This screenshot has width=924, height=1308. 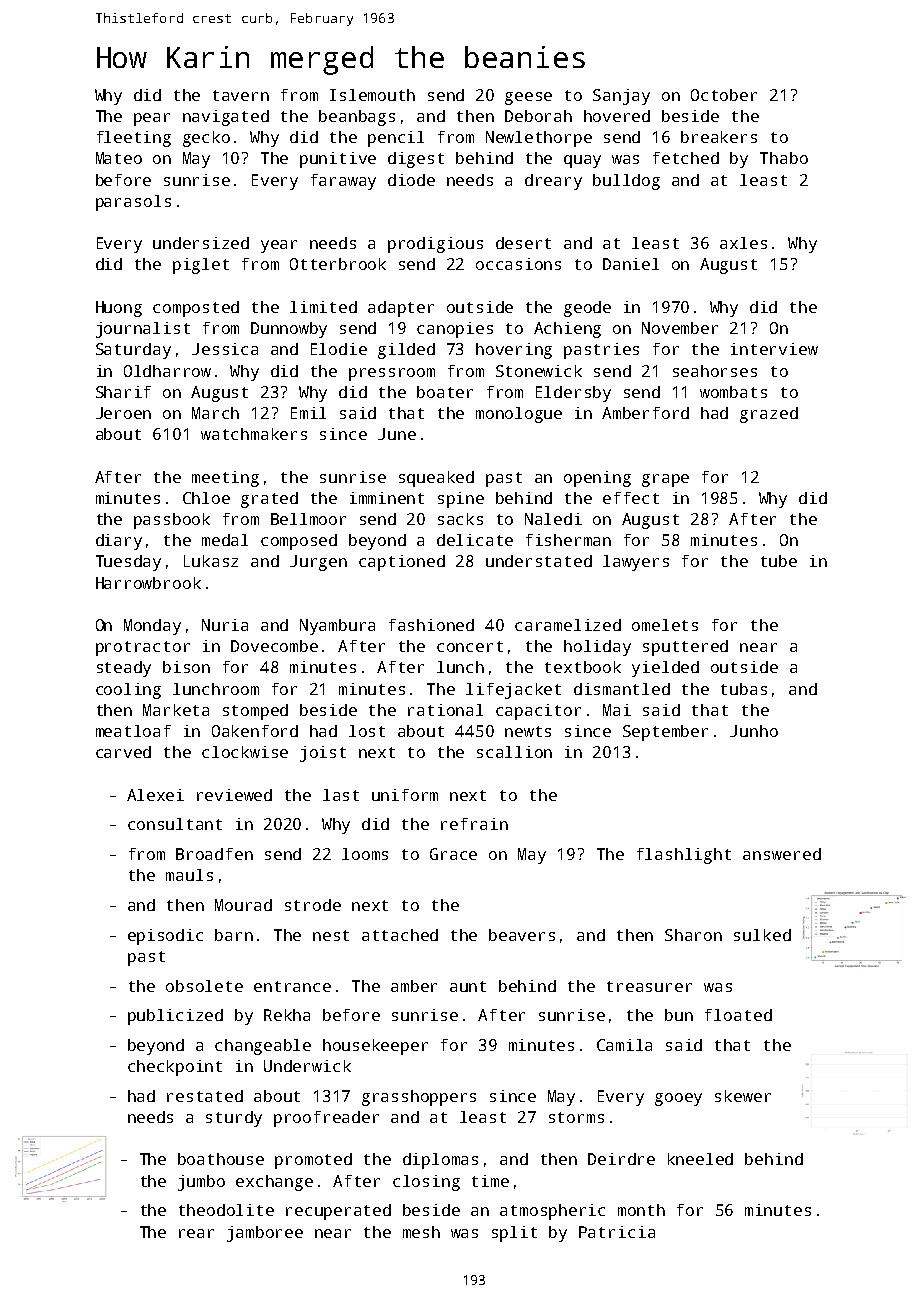 I want to click on desert, so click(x=523, y=243).
